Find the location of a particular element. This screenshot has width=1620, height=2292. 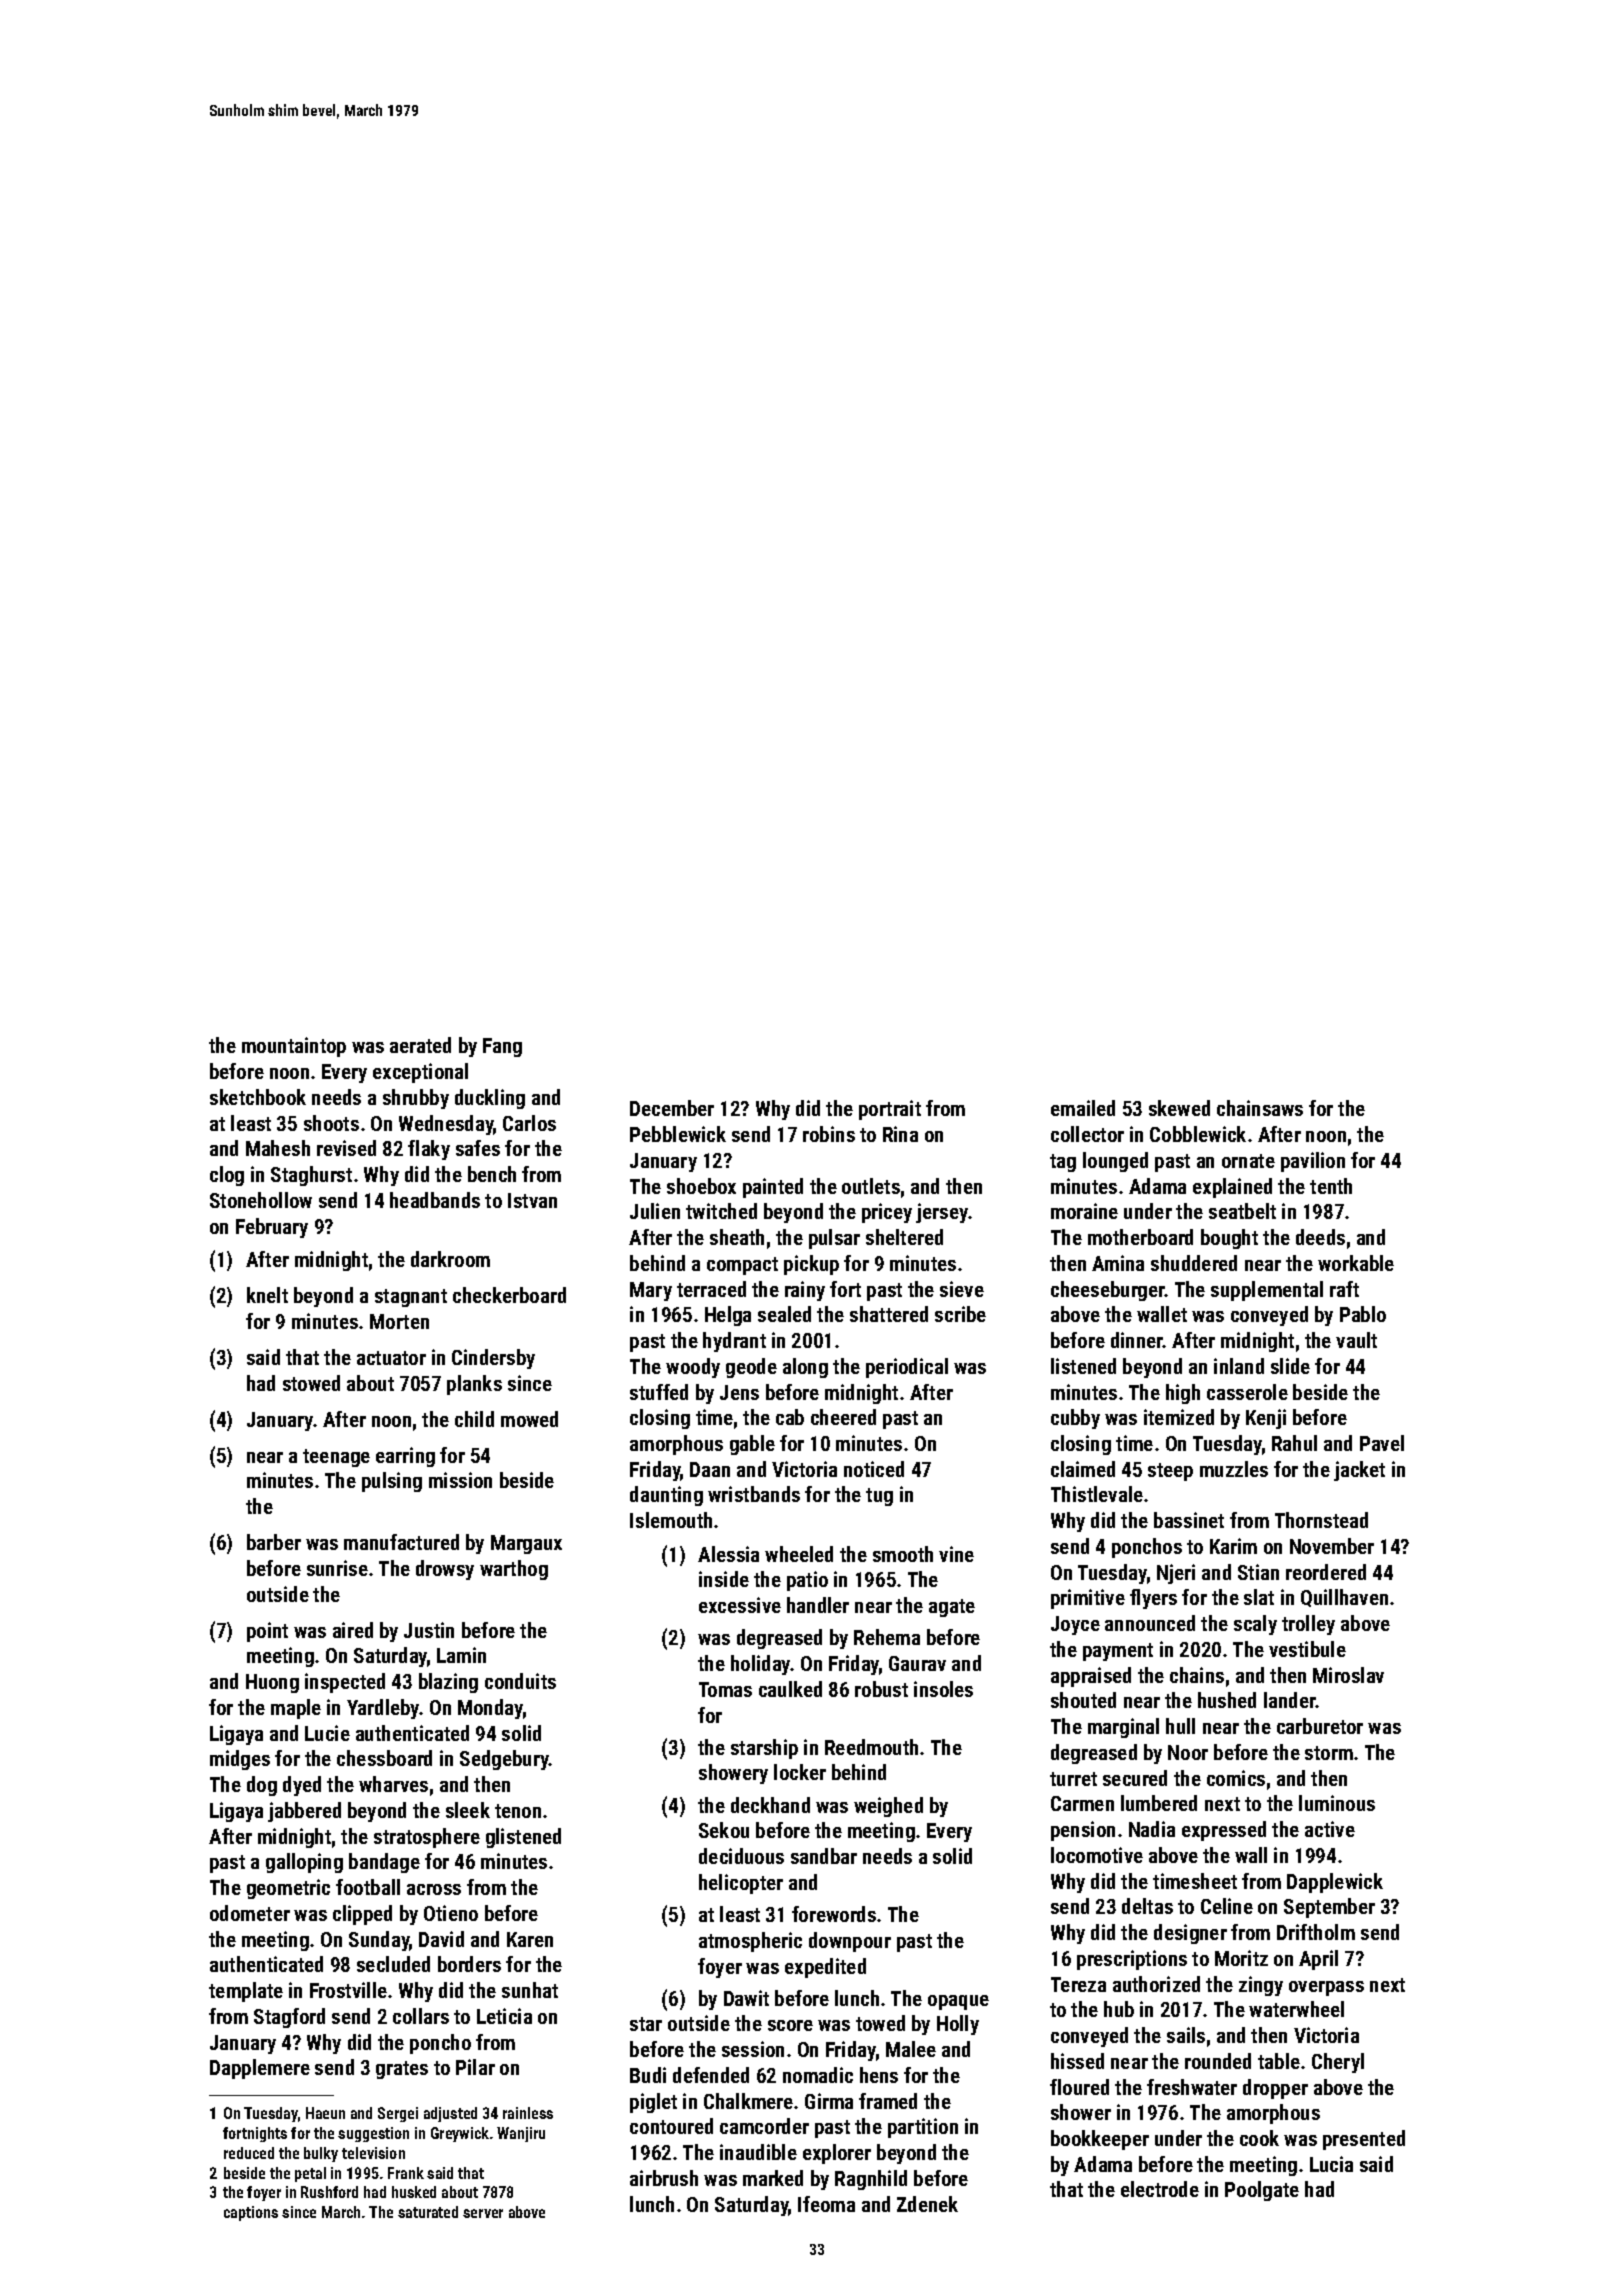

contoured is located at coordinates (671, 2126).
